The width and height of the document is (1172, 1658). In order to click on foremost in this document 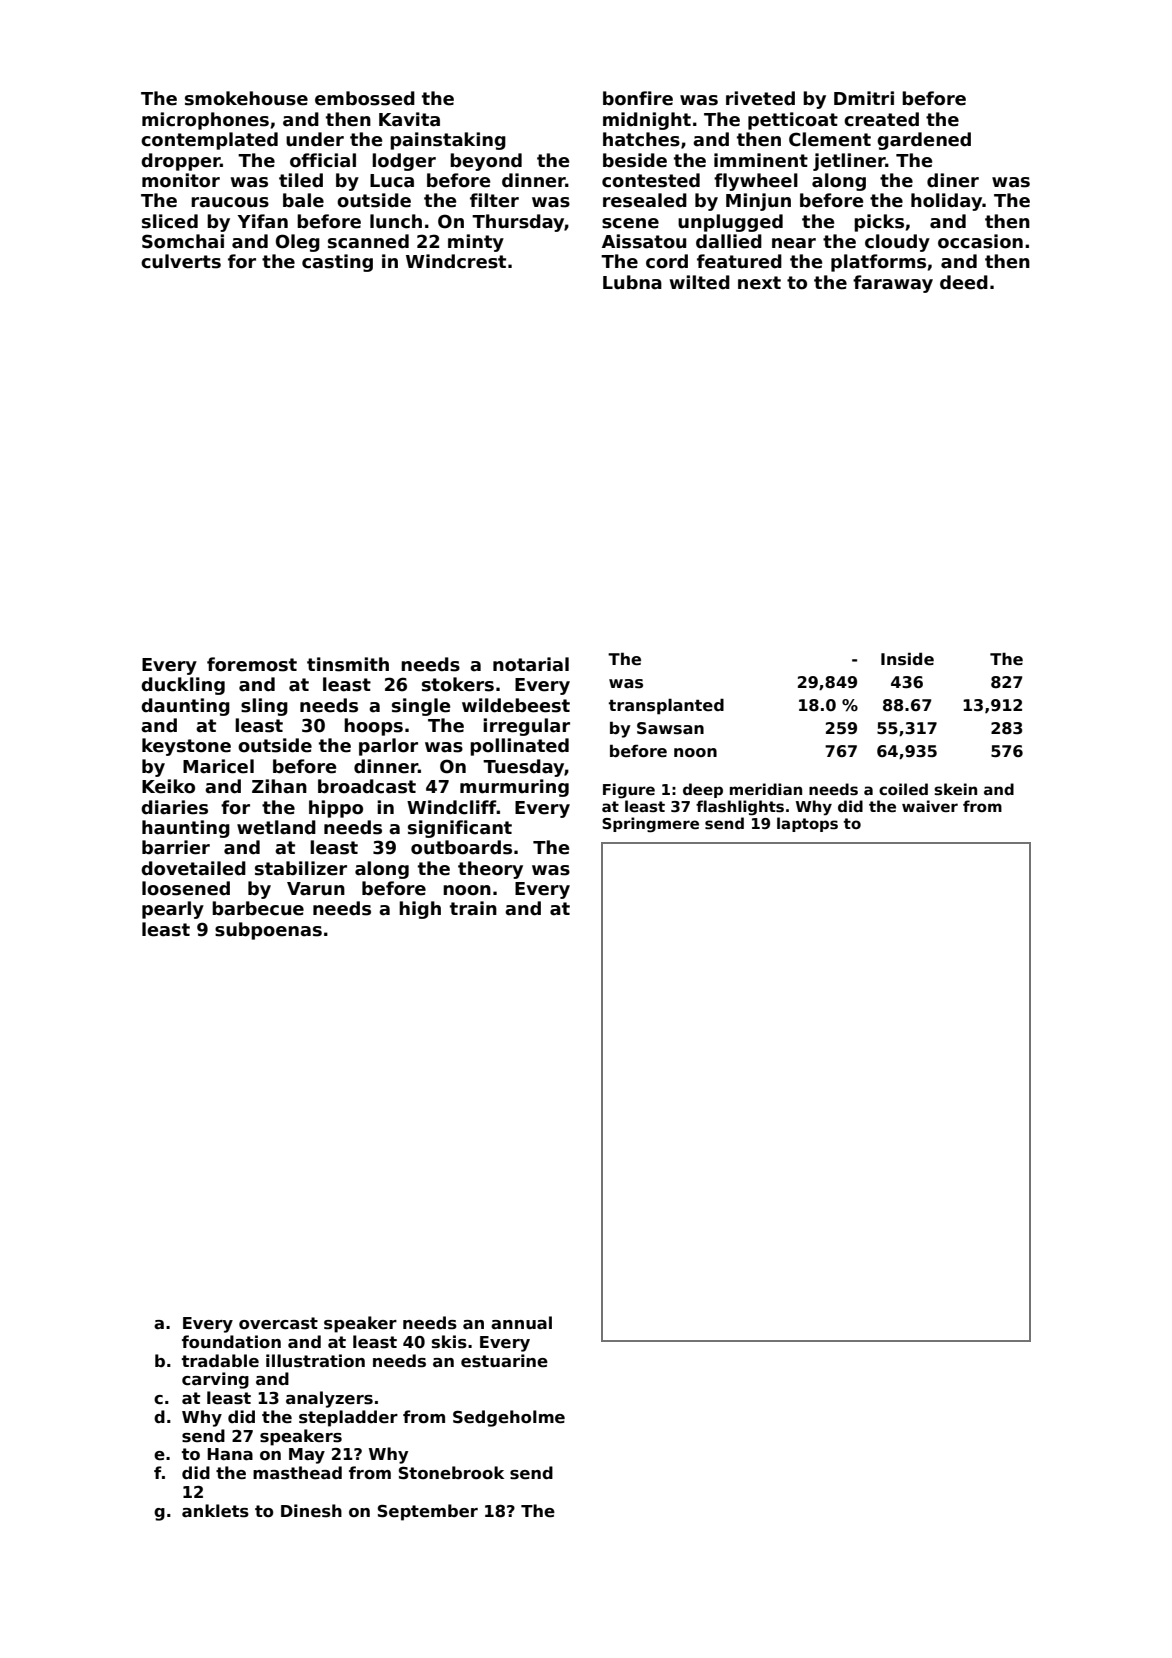, I will do `click(252, 664)`.
